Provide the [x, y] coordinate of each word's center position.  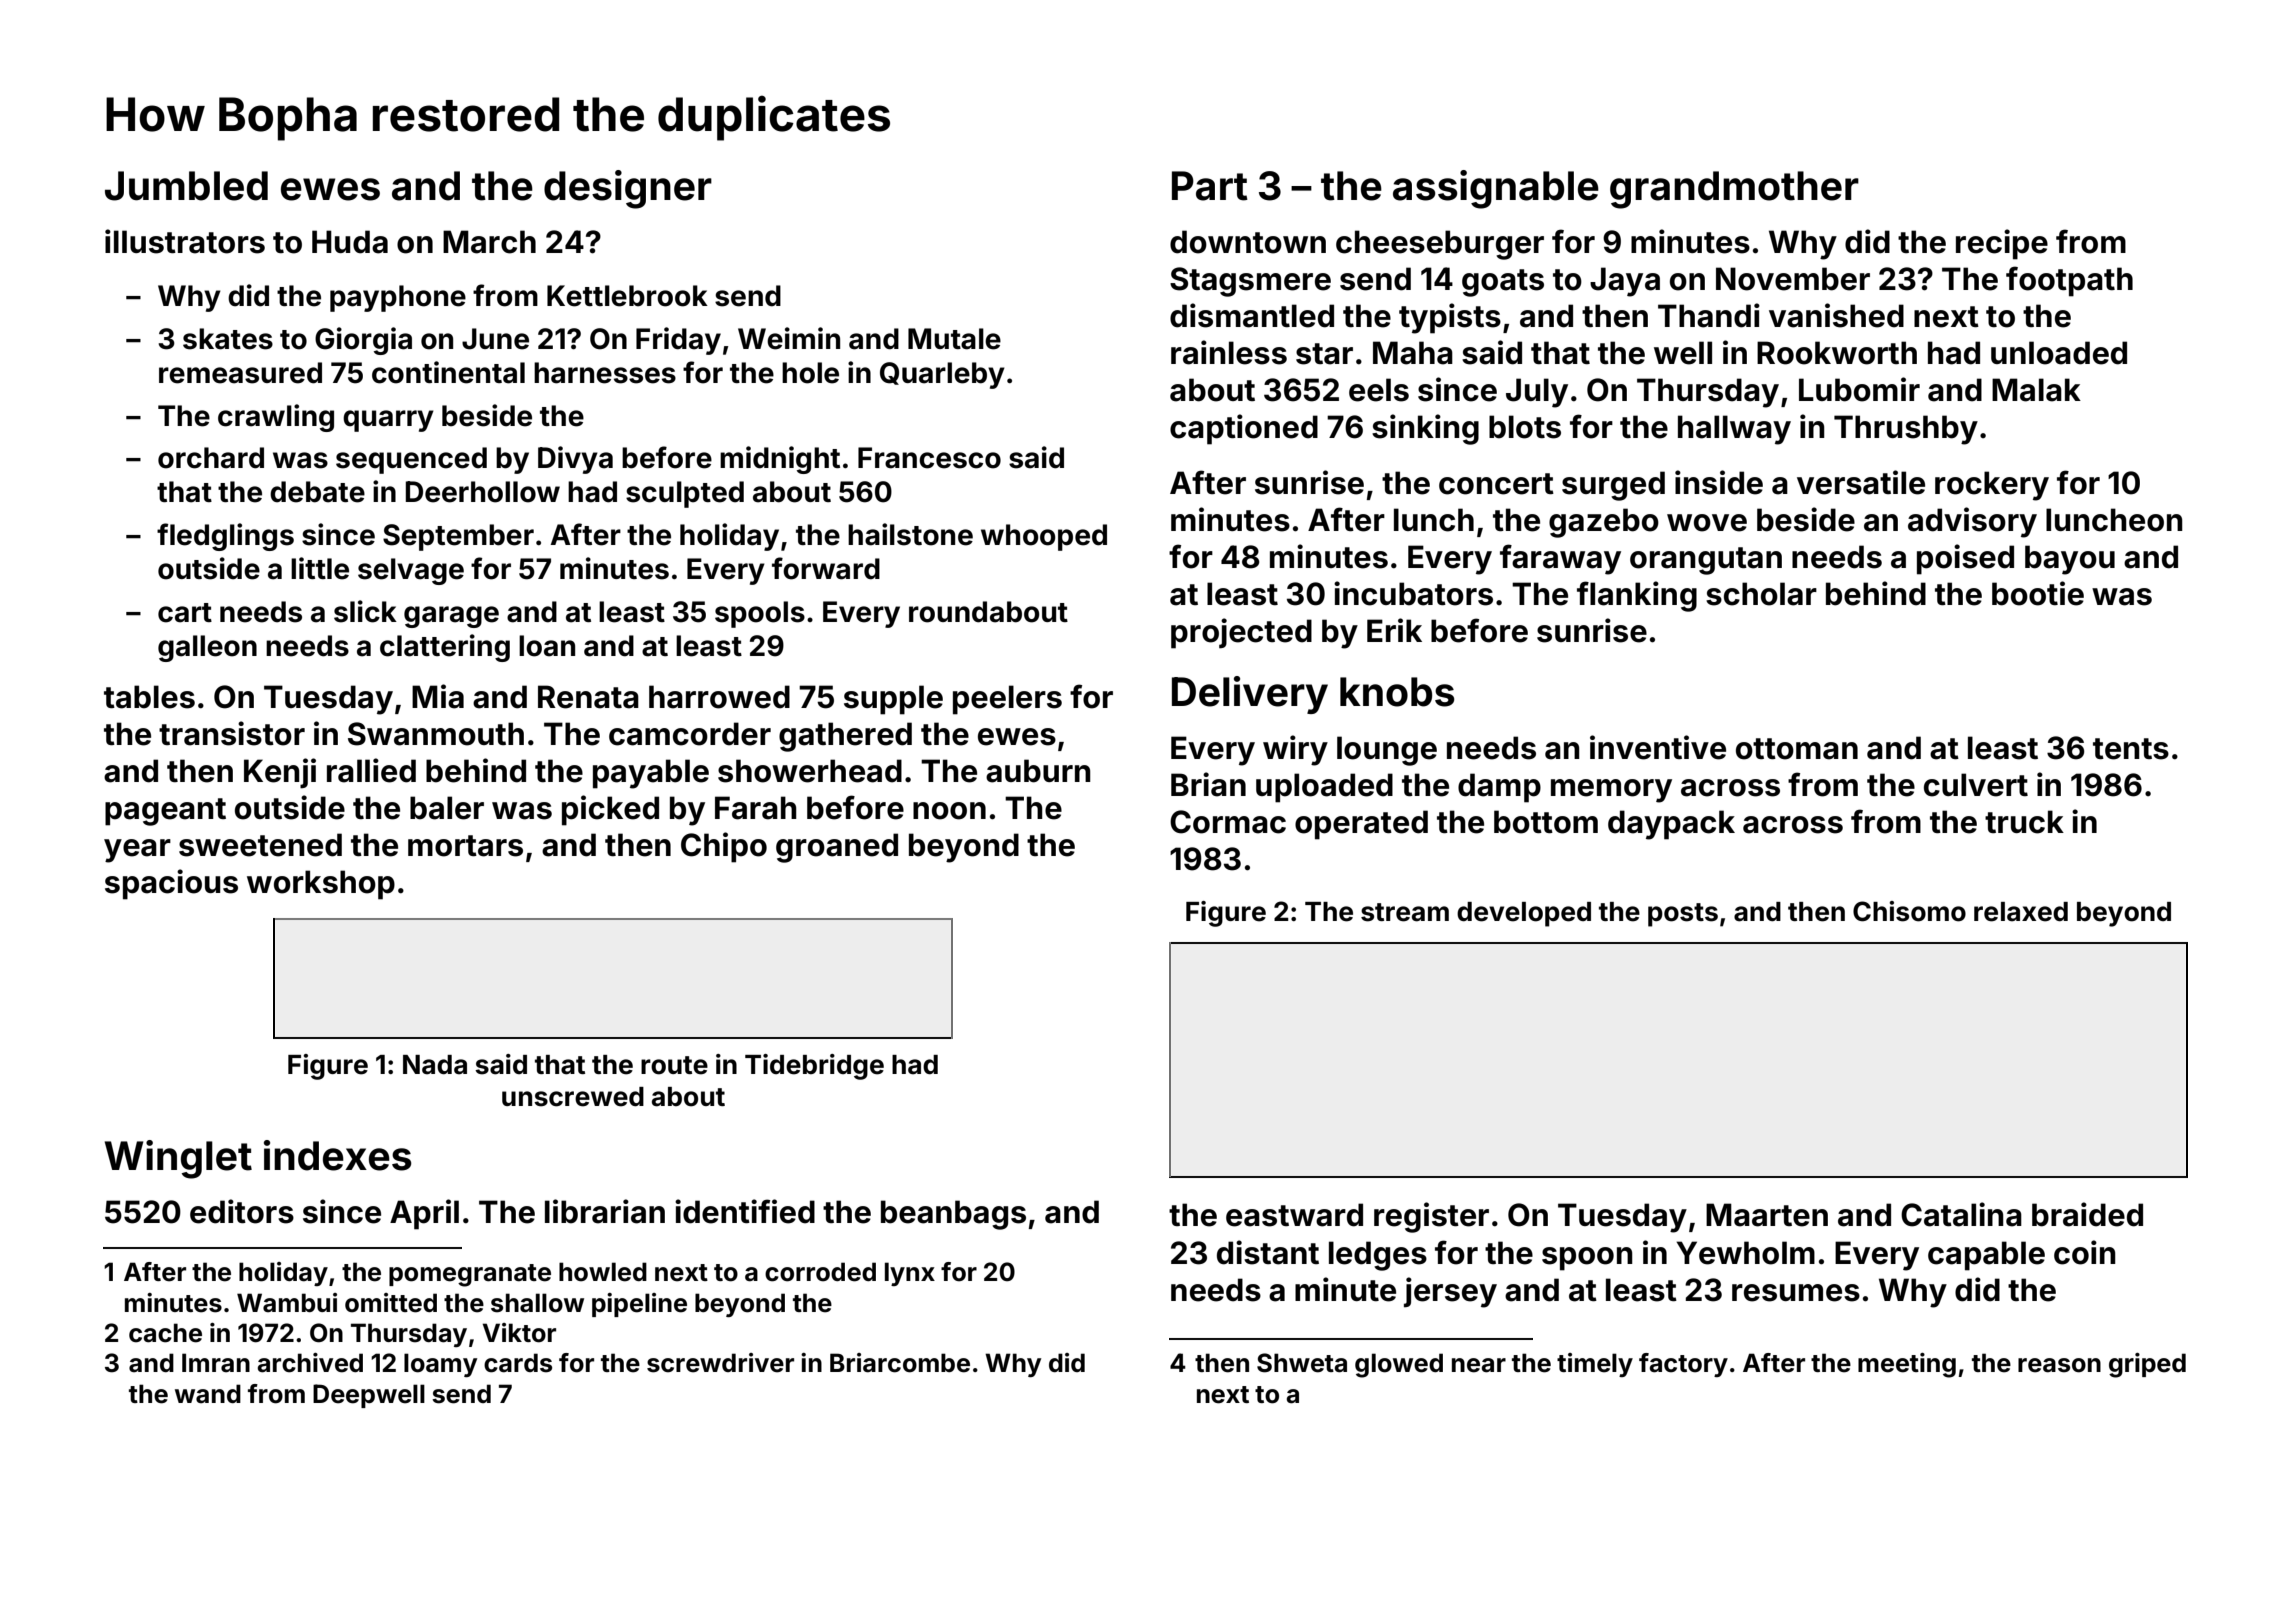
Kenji [280, 773]
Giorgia [363, 341]
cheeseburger [1440, 245]
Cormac [1228, 822]
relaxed [2021, 912]
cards [518, 1363]
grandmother [1734, 190]
